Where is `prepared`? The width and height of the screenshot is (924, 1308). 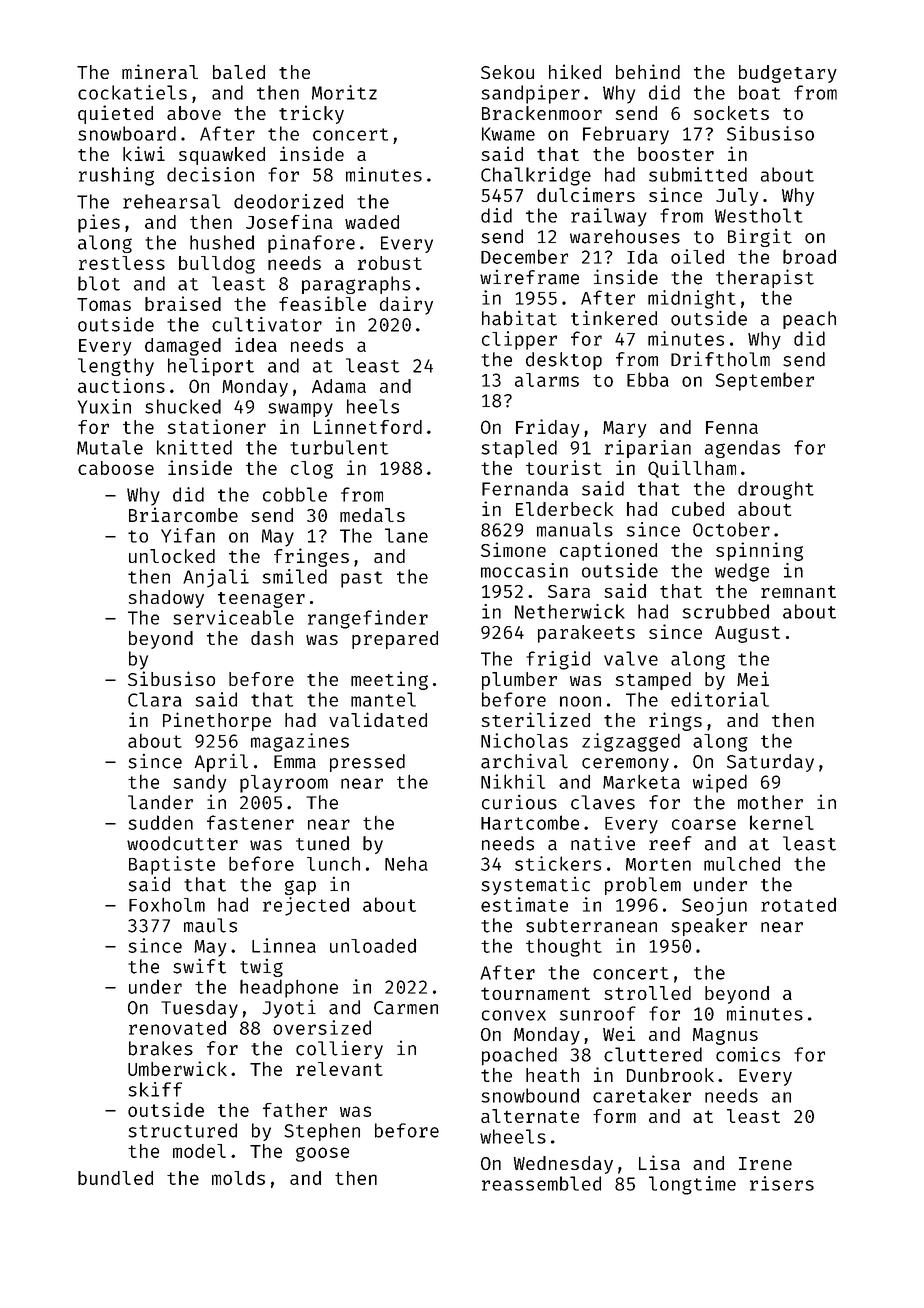
prepared is located at coordinates (395, 640).
